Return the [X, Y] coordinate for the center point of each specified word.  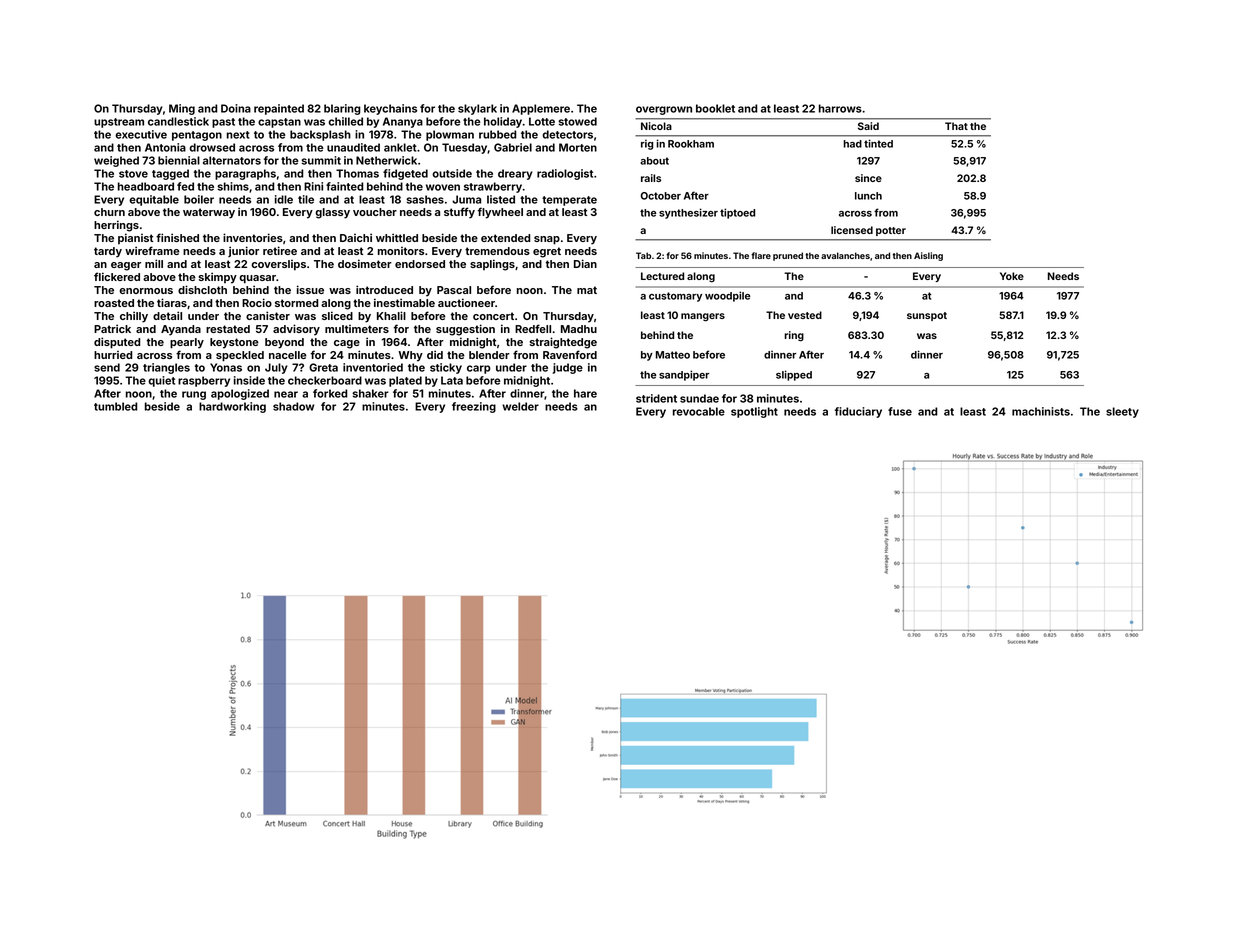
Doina [236, 108]
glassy [333, 213]
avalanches [845, 255]
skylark [477, 109]
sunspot [927, 316]
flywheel [500, 213]
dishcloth [202, 289]
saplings [492, 265]
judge [568, 368]
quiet [161, 381]
